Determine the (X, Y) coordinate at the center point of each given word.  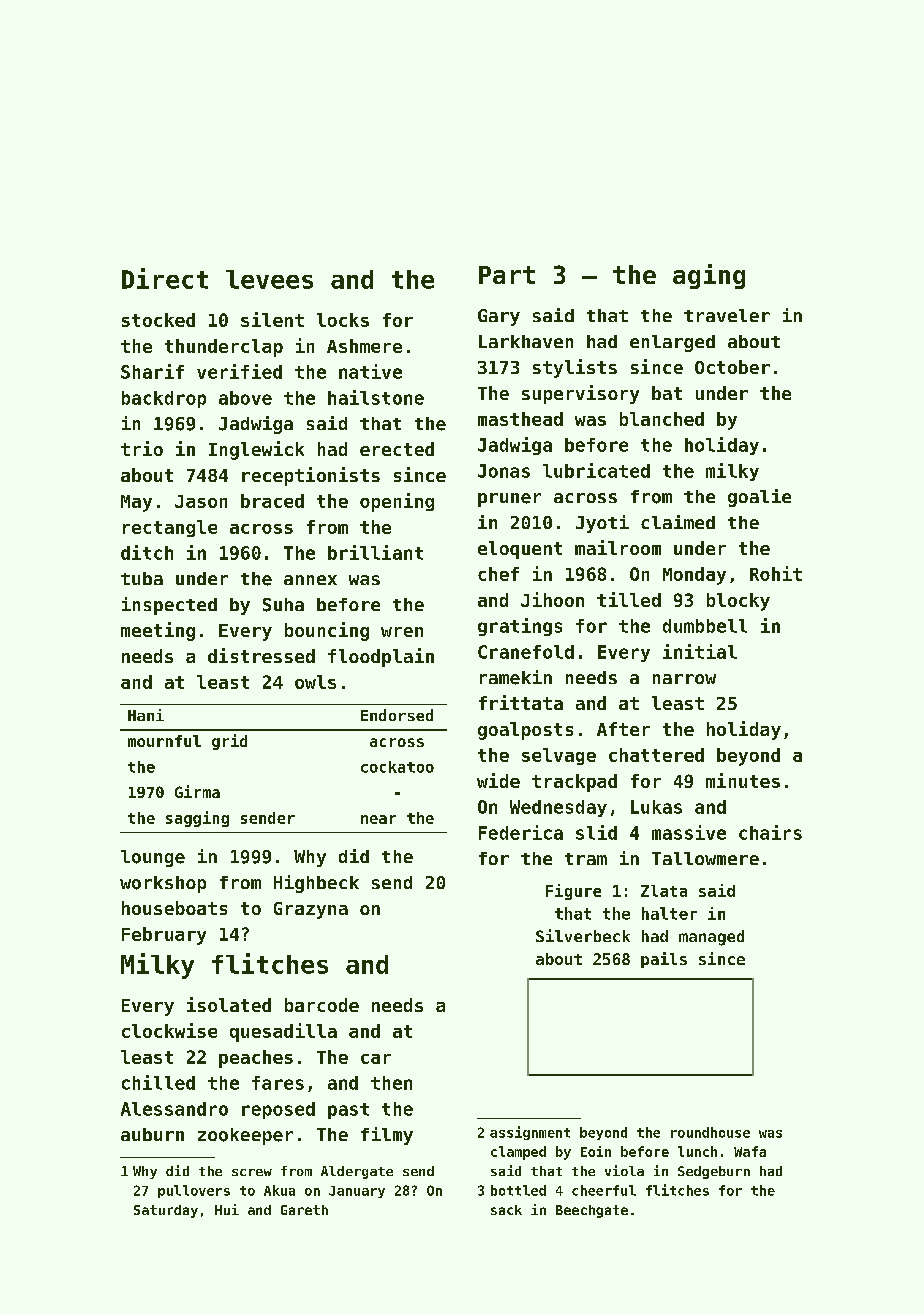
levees (269, 279)
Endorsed (397, 715)
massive (689, 832)
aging (709, 276)
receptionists (311, 476)
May (136, 503)
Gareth (304, 1210)
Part (507, 275)
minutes (743, 780)
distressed (261, 655)
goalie (759, 498)
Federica (521, 832)
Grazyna (311, 910)
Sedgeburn (714, 1172)
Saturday (166, 1211)
